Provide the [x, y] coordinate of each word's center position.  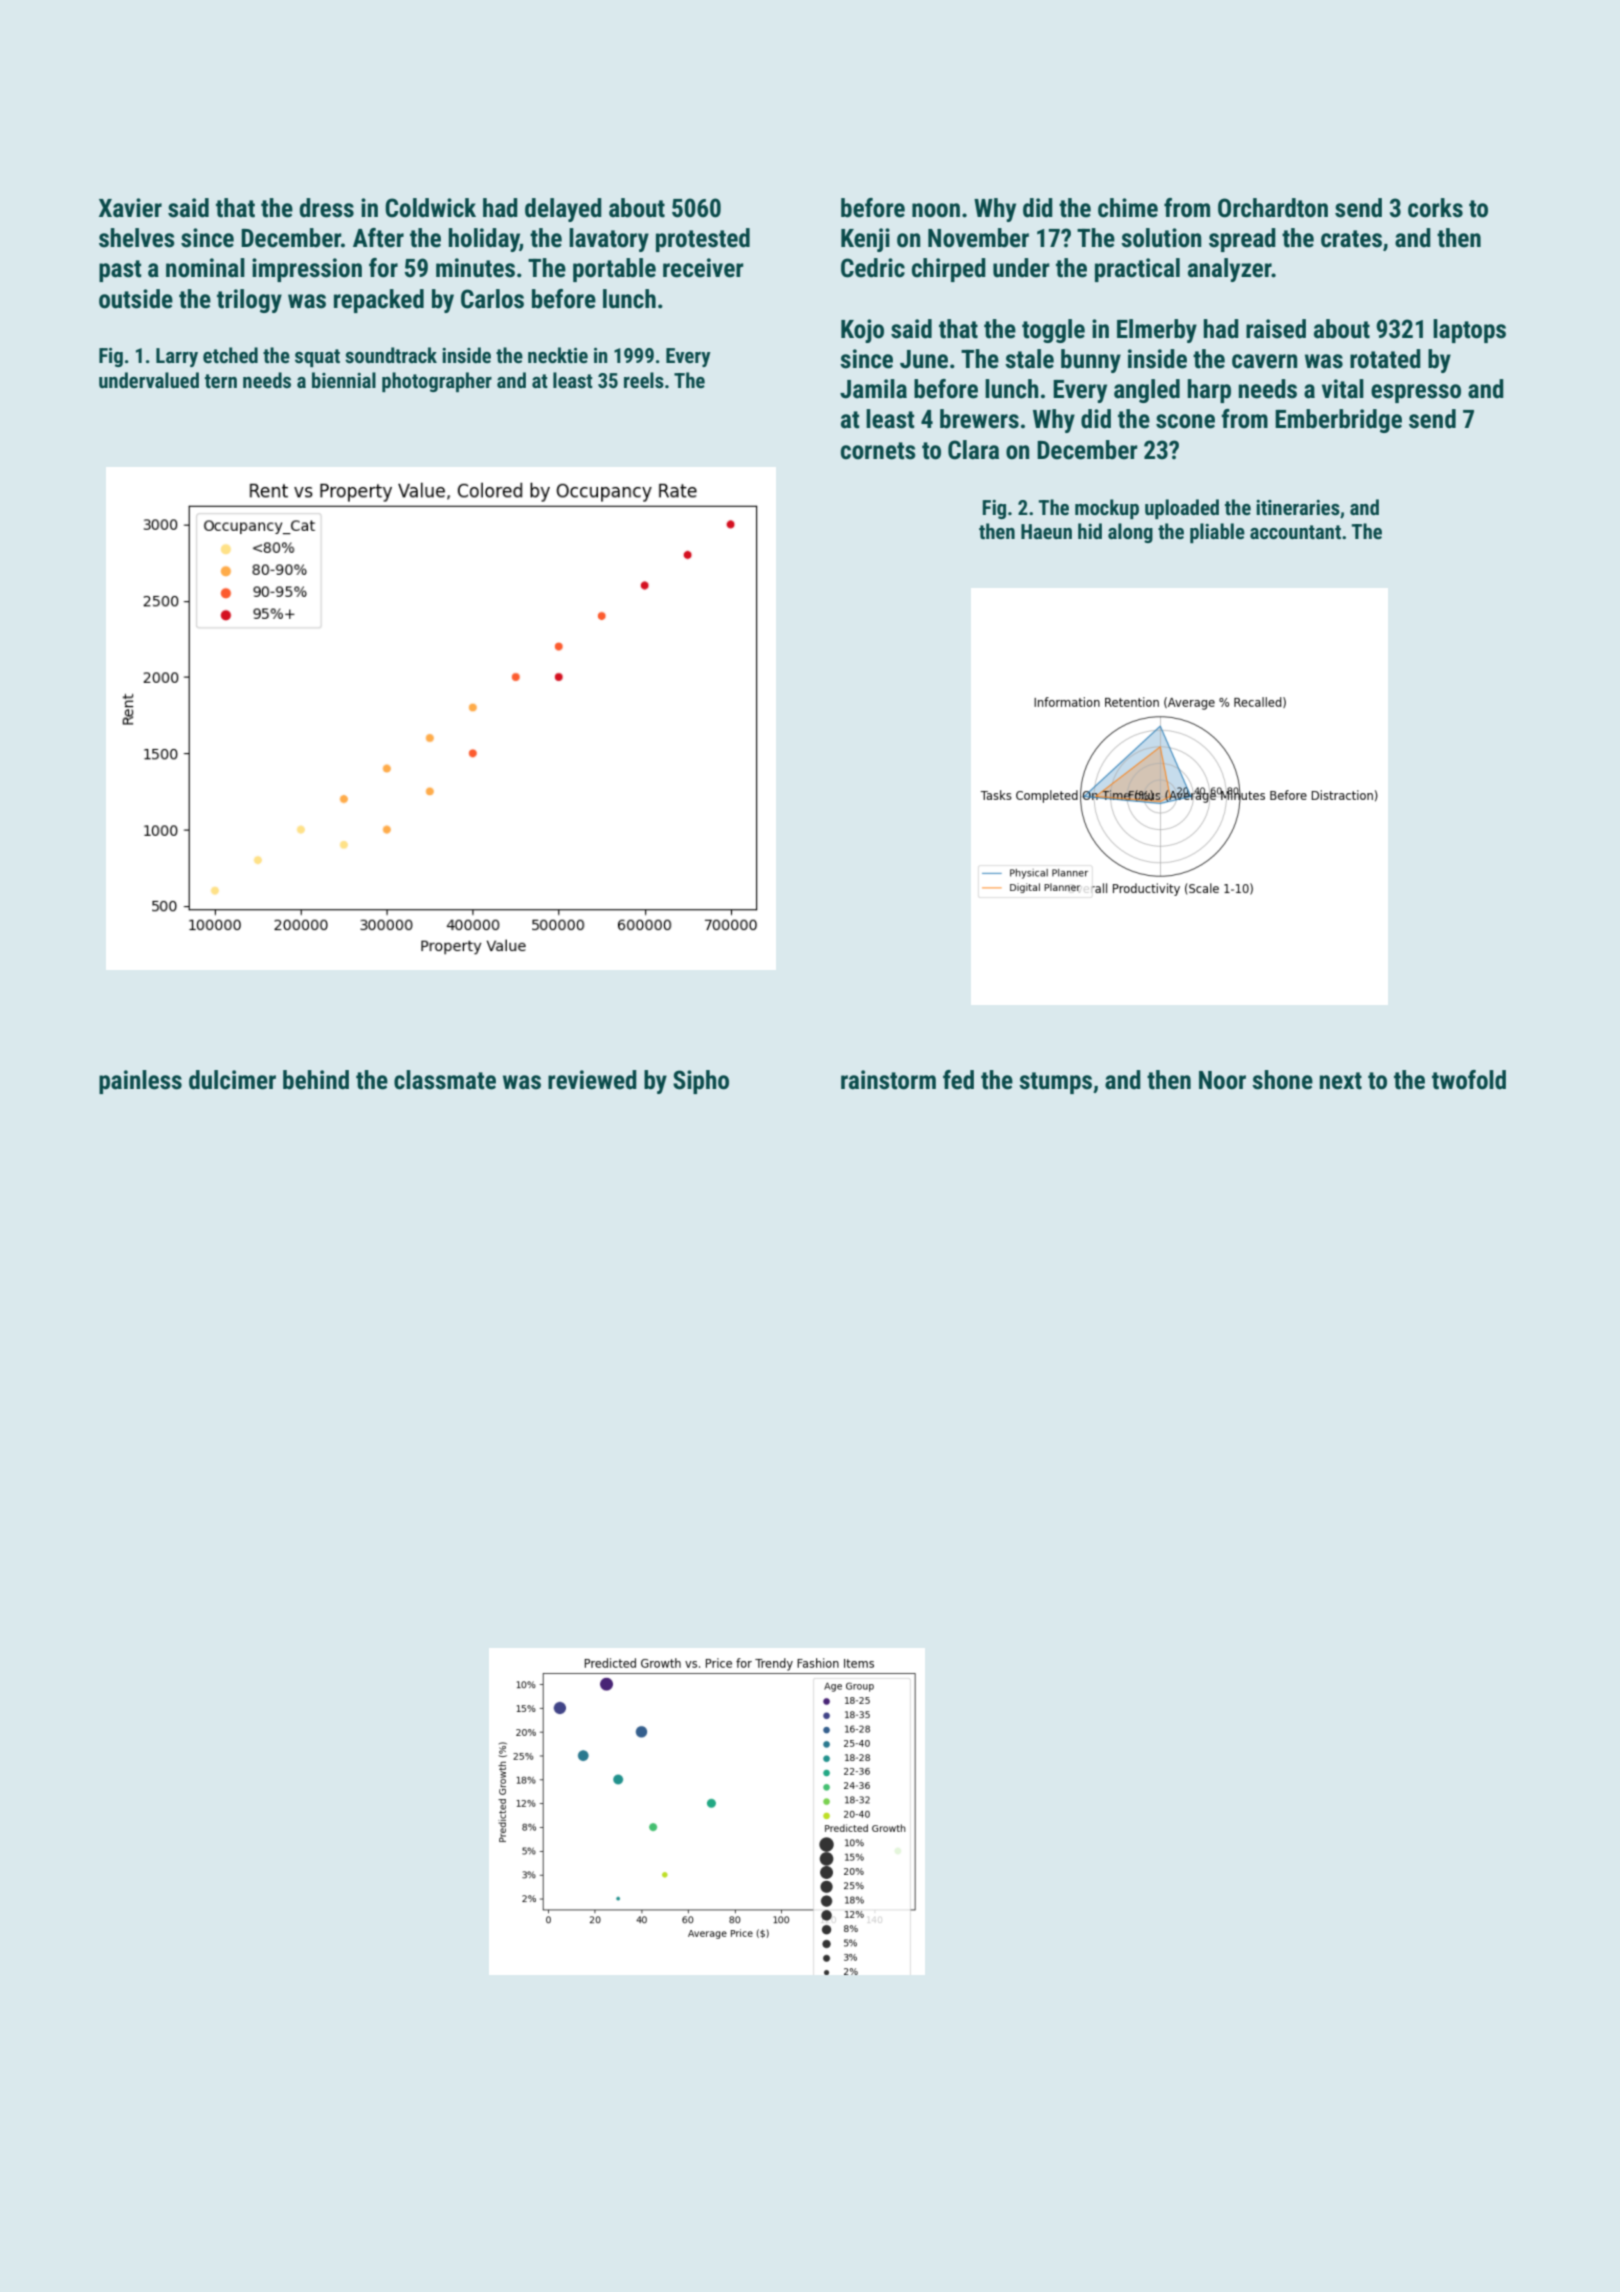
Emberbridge [1338, 421]
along [1130, 533]
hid [1090, 531]
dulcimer [232, 1080]
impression [307, 270]
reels [644, 380]
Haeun [1046, 531]
